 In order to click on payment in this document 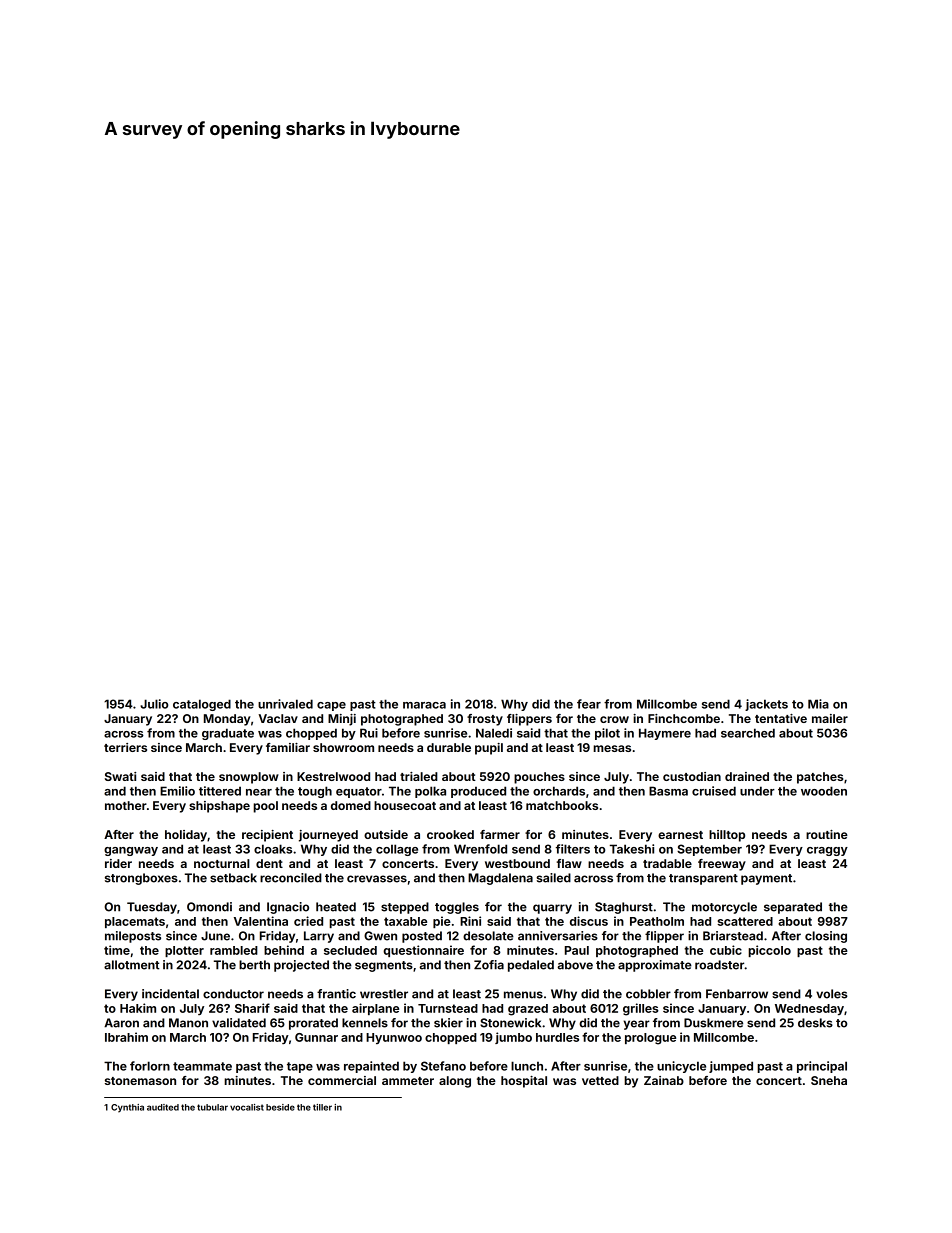, I will do `click(766, 879)`.
